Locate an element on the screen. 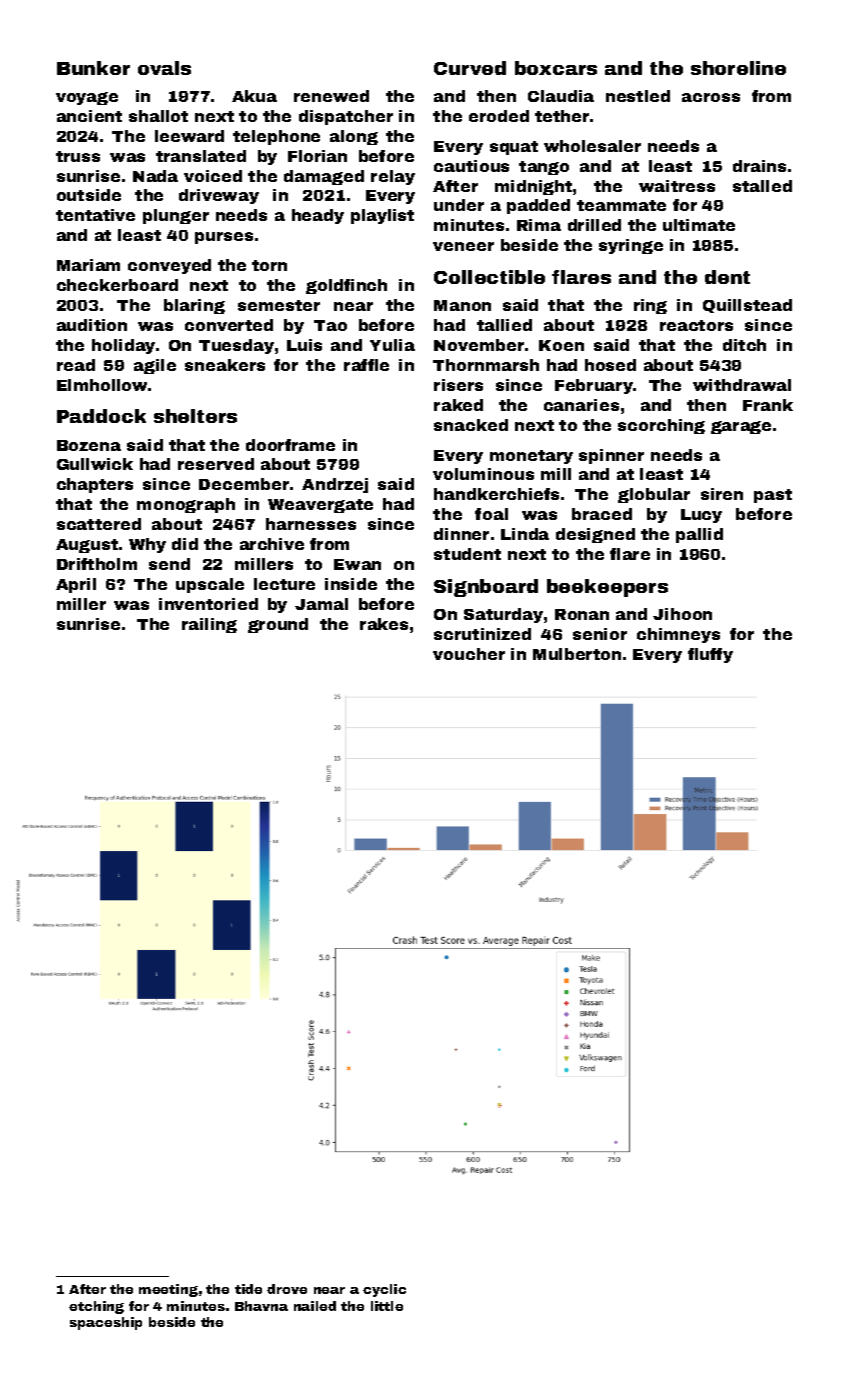 This screenshot has height=1400, width=849. relay is located at coordinates (393, 177).
